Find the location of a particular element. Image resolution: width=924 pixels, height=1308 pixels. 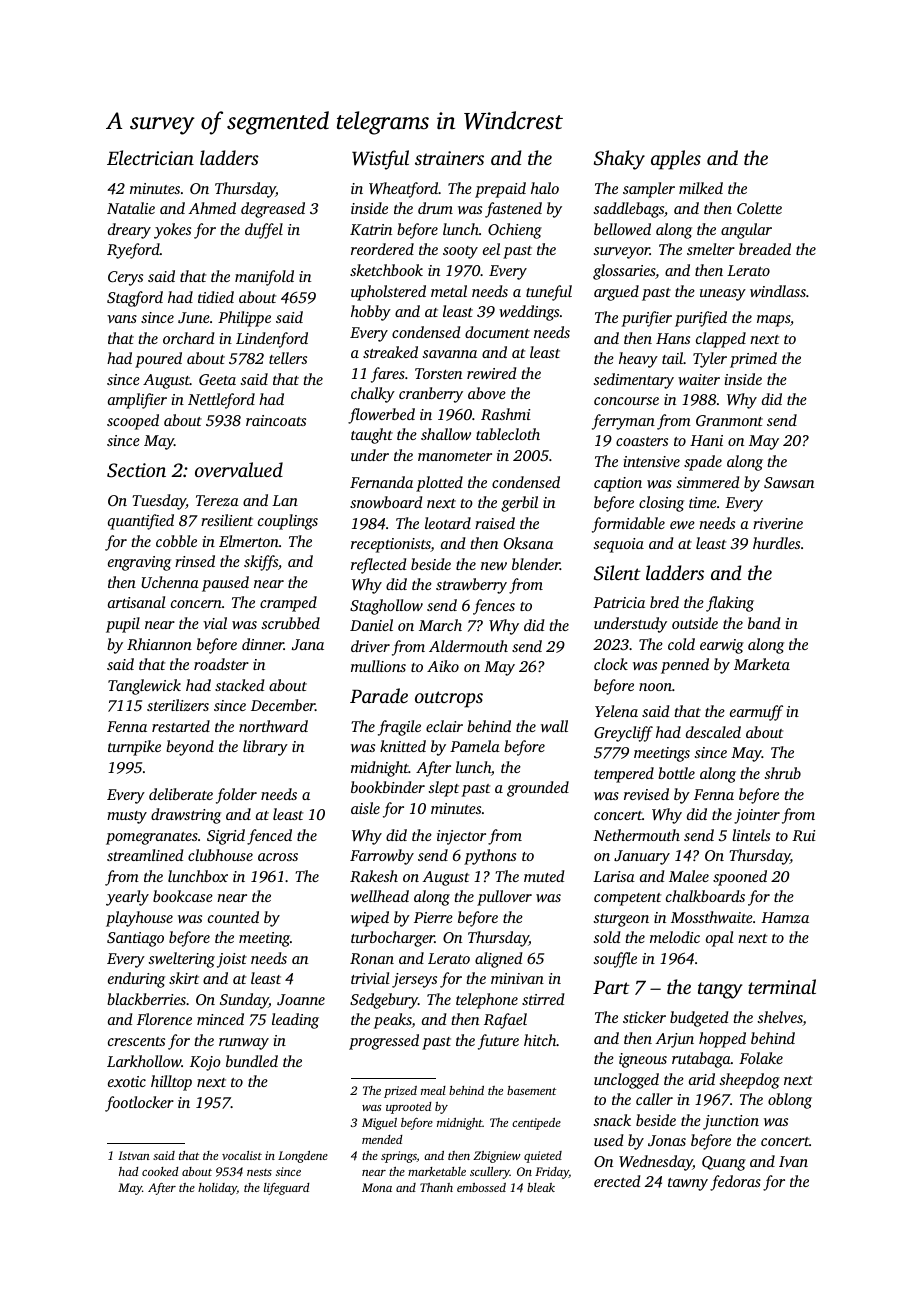

Colette is located at coordinates (759, 208).
